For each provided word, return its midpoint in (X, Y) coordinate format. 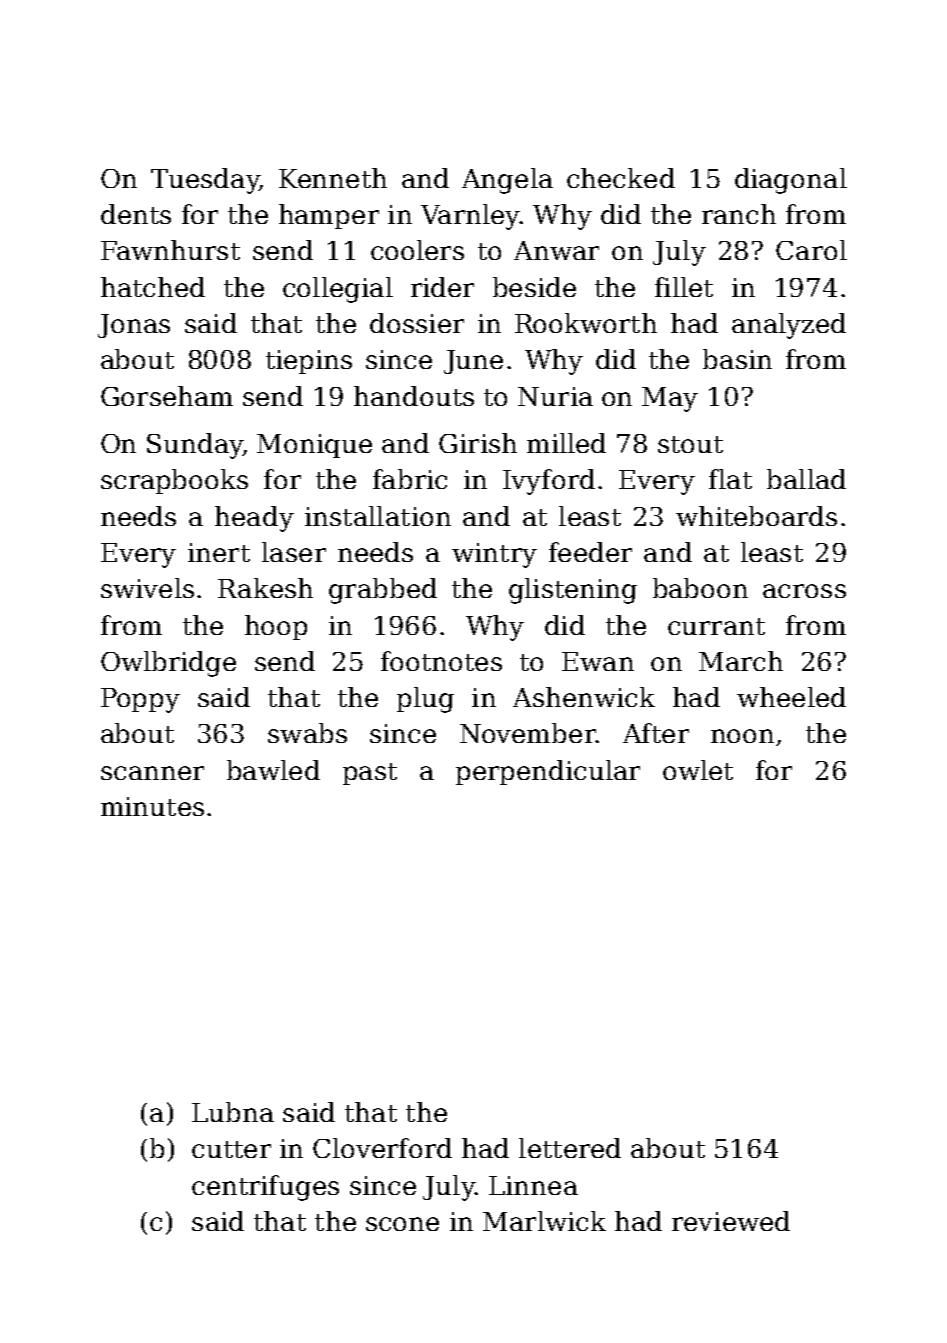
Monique (314, 446)
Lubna (233, 1112)
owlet (698, 770)
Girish (478, 443)
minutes (152, 806)
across (804, 591)
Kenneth (333, 178)
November (528, 733)
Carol (811, 250)
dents (136, 214)
